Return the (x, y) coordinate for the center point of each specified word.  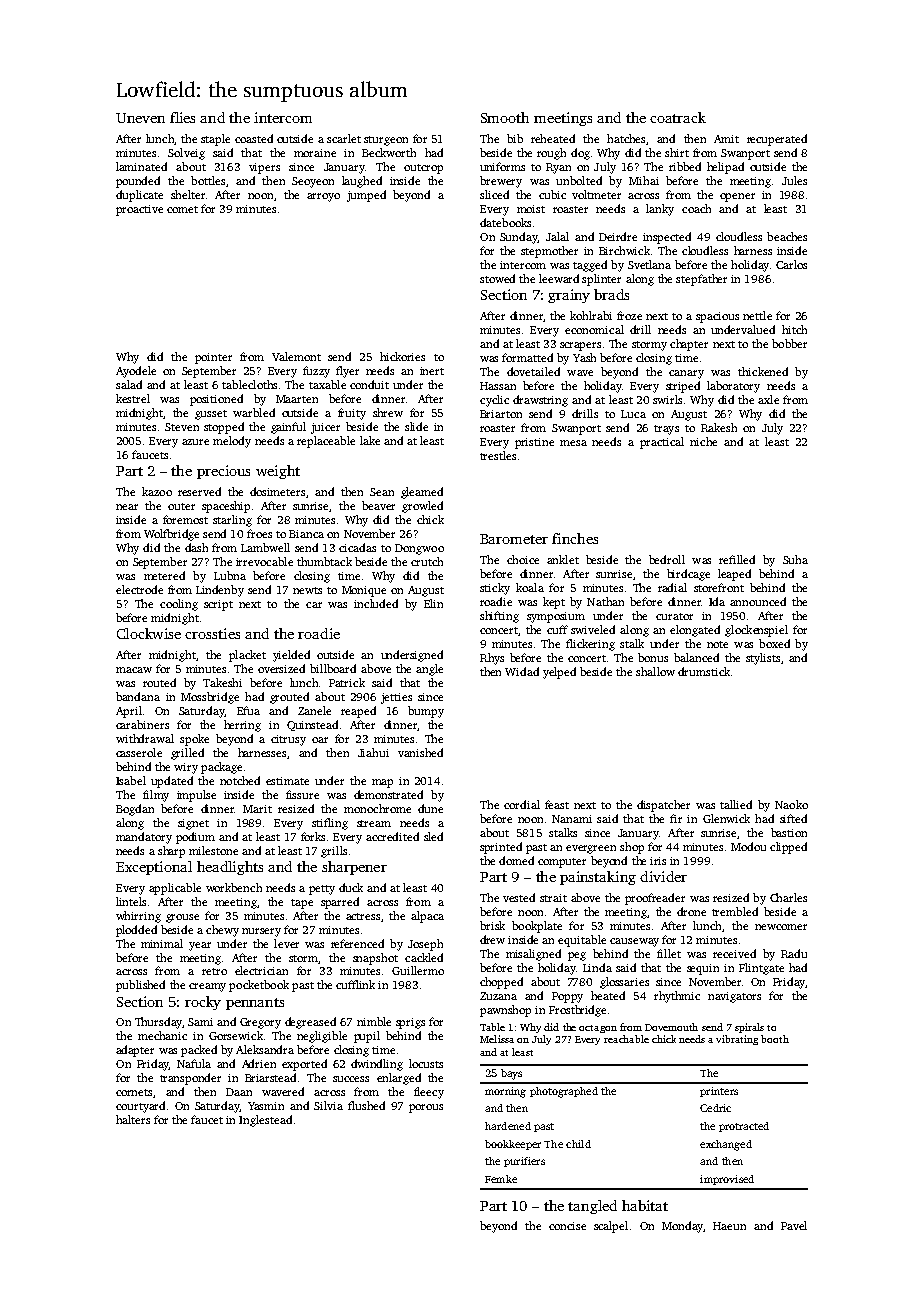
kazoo (157, 491)
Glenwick (726, 818)
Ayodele (136, 372)
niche (703, 441)
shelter (188, 194)
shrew (388, 412)
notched (240, 780)
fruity (352, 414)
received (734, 953)
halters (133, 1119)
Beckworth (389, 152)
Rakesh (719, 427)
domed (516, 860)
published (140, 986)
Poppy (567, 997)
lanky (660, 210)
